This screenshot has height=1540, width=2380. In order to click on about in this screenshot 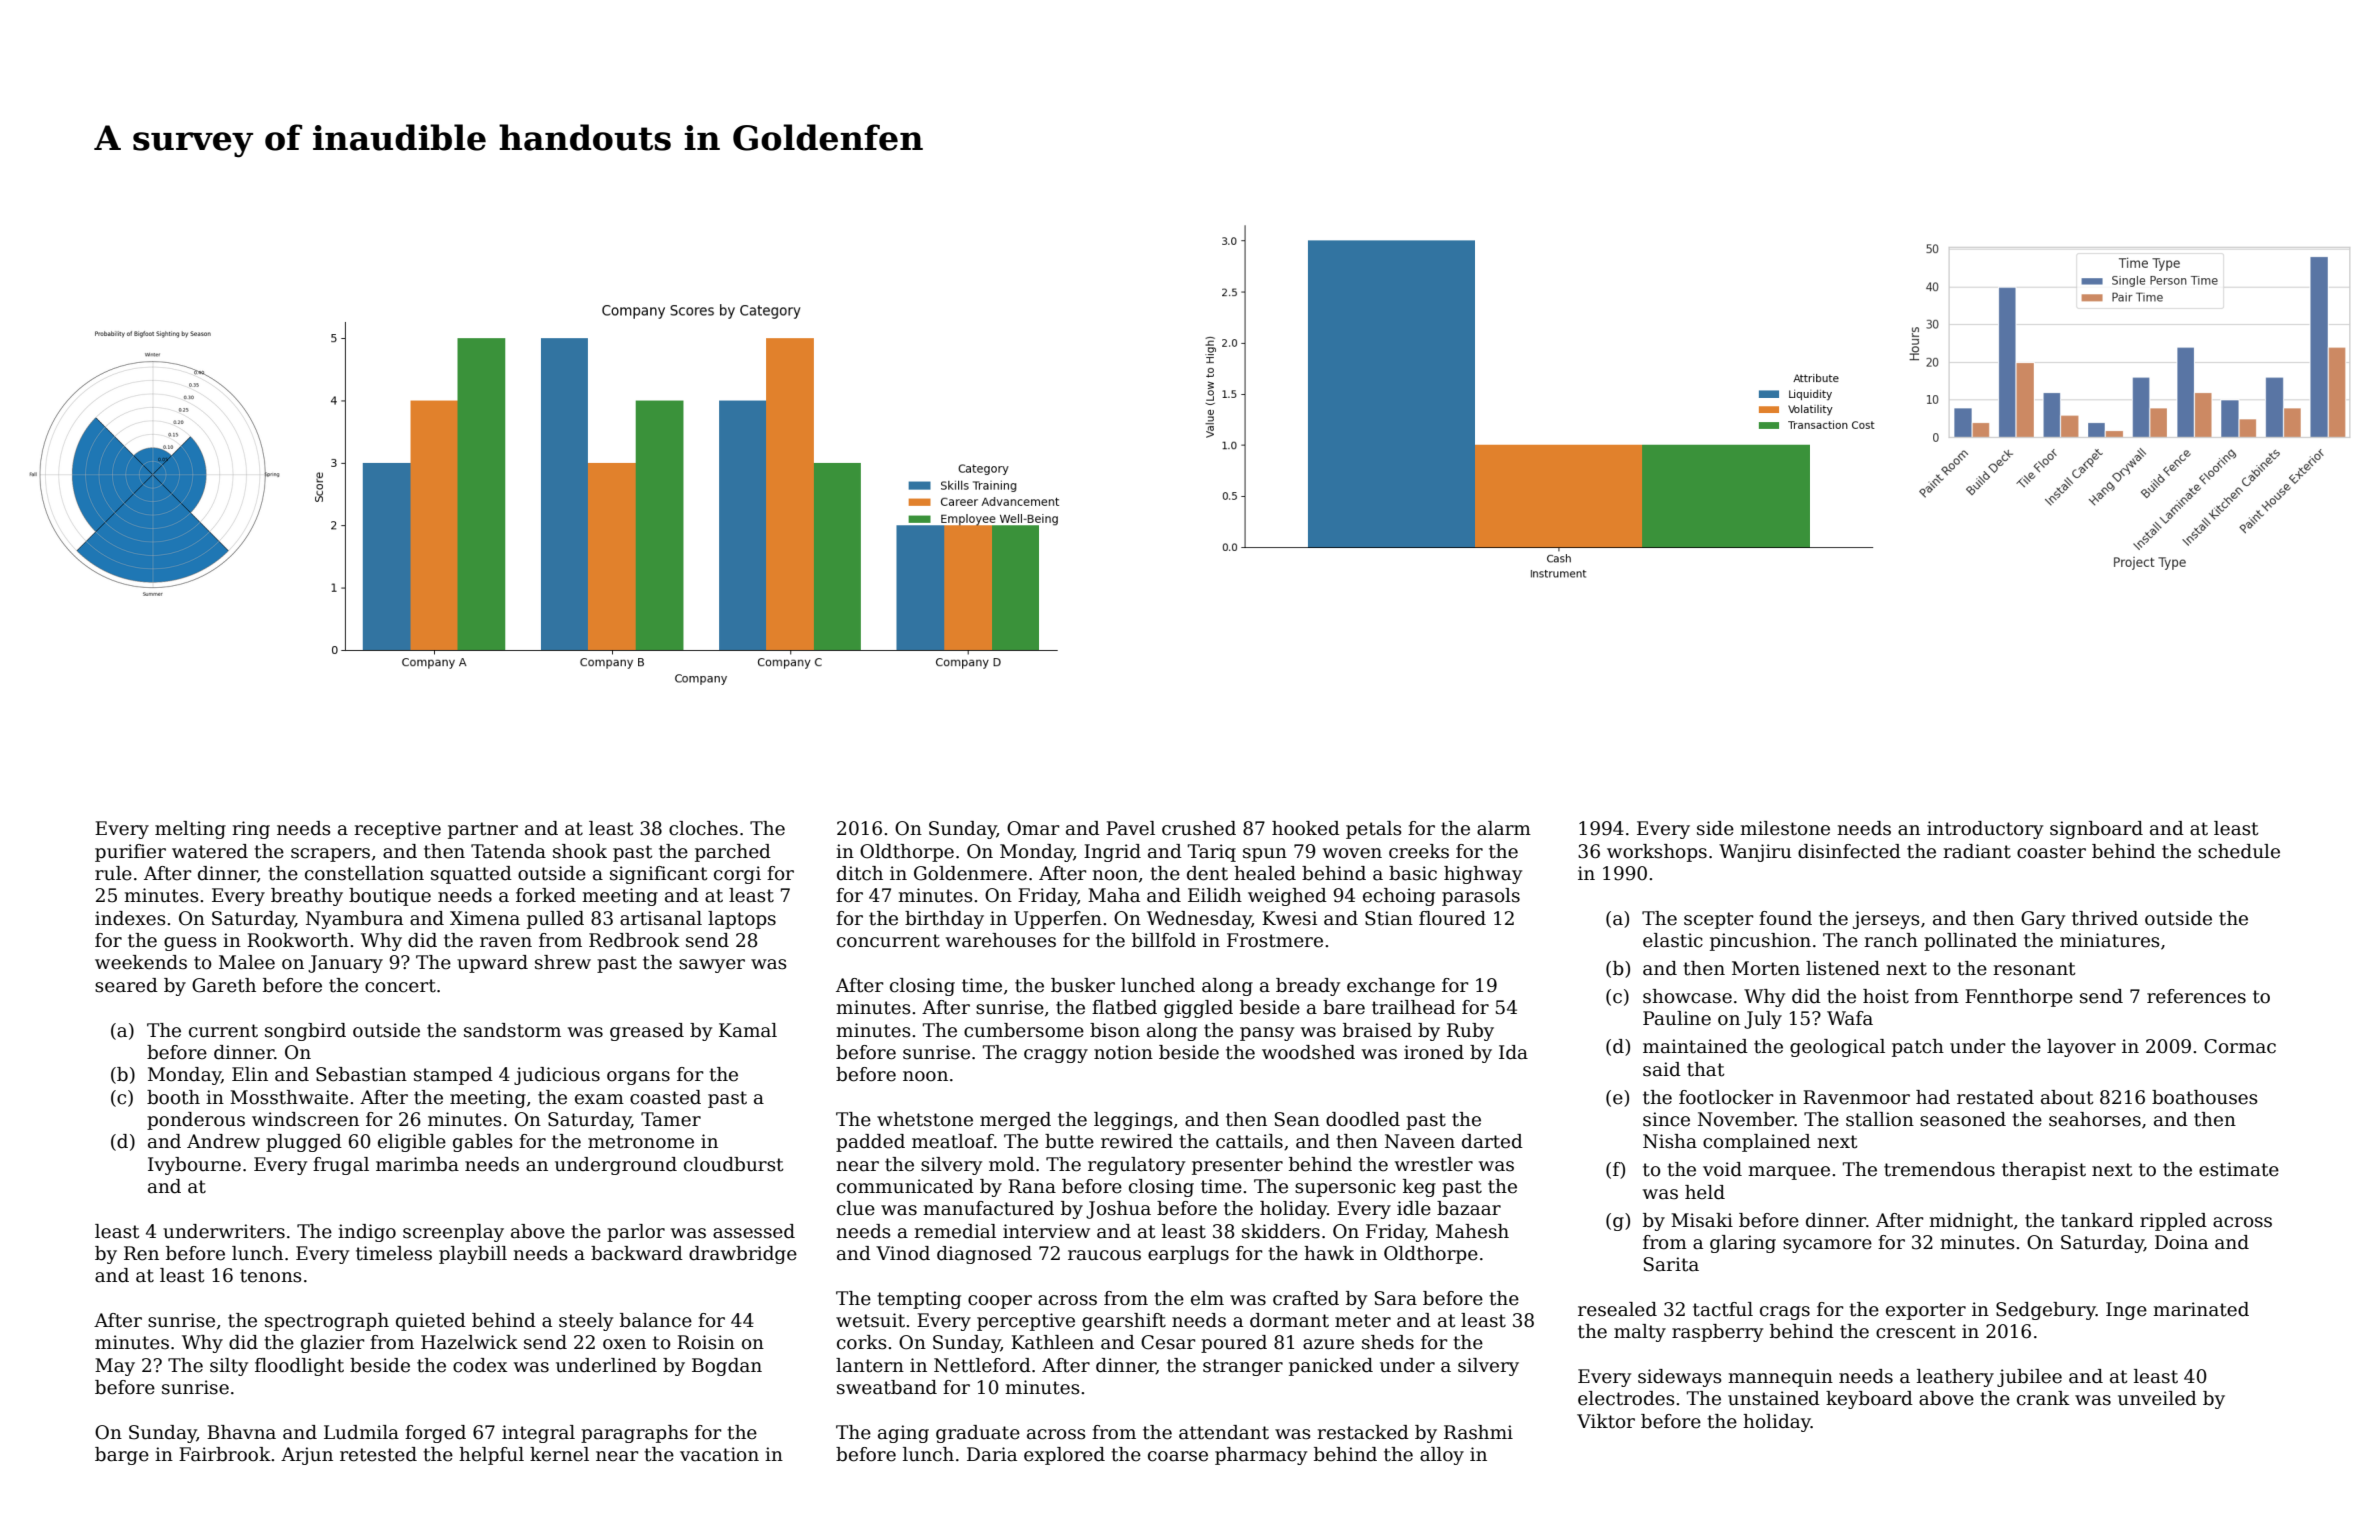, I will do `click(2067, 1097)`.
